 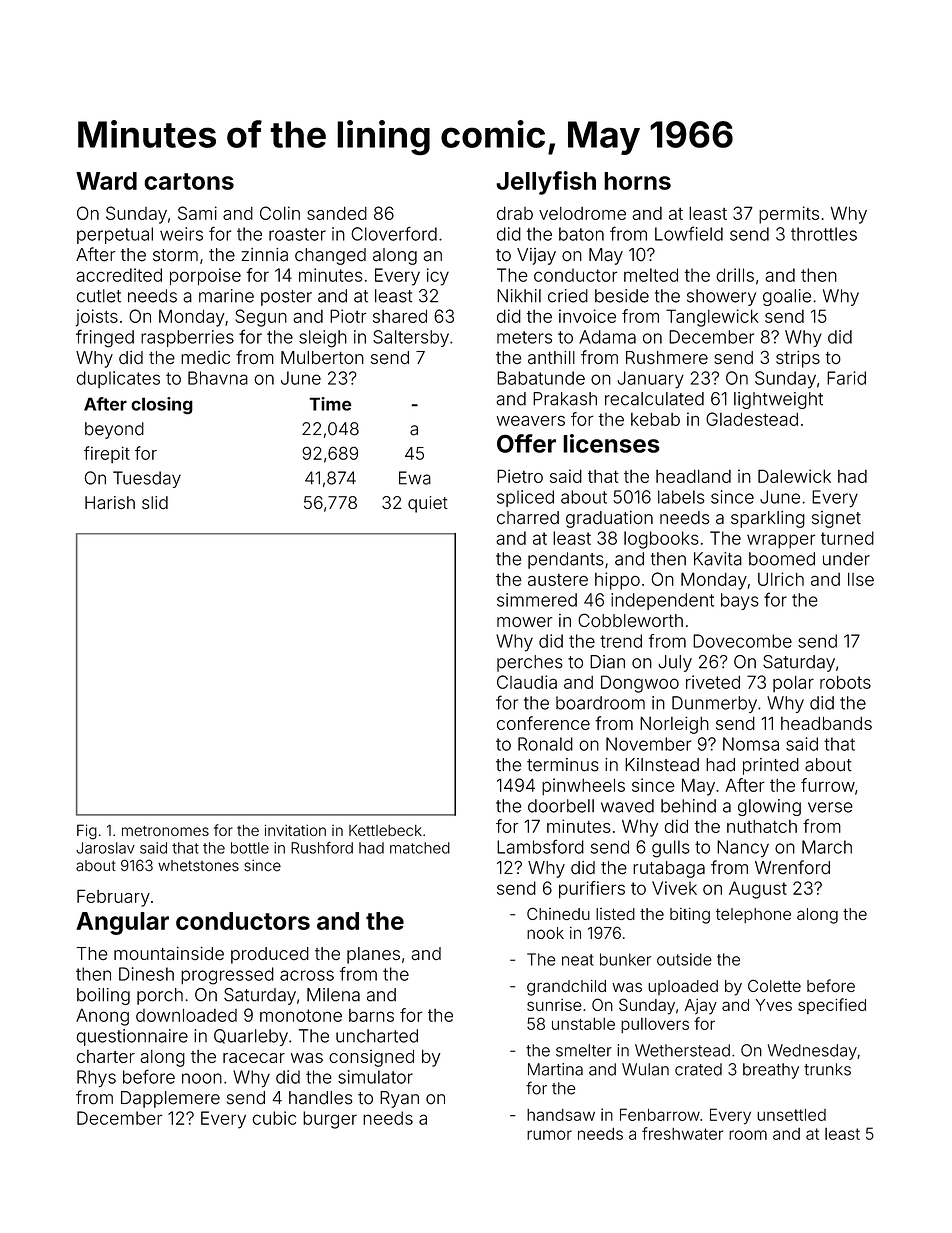 What do you see at coordinates (789, 215) in the image?
I see `permits` at bounding box center [789, 215].
